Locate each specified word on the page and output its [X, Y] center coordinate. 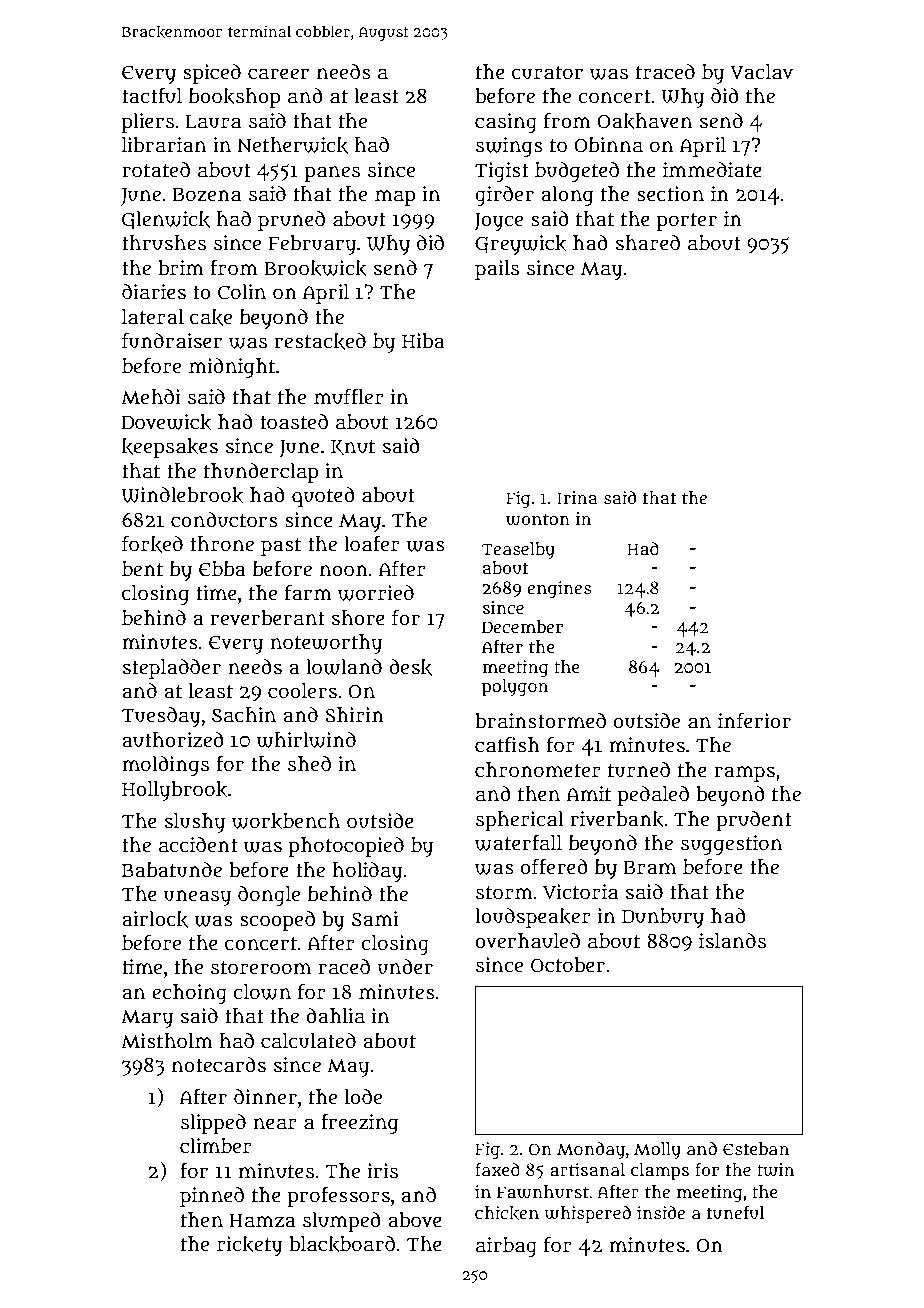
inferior [754, 721]
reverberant [268, 618]
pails [497, 270]
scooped [277, 921]
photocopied [346, 847]
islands [732, 941]
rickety [250, 1246]
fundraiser [172, 341]
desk [410, 667]
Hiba [423, 341]
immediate [712, 170]
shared [648, 243]
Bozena [207, 195]
